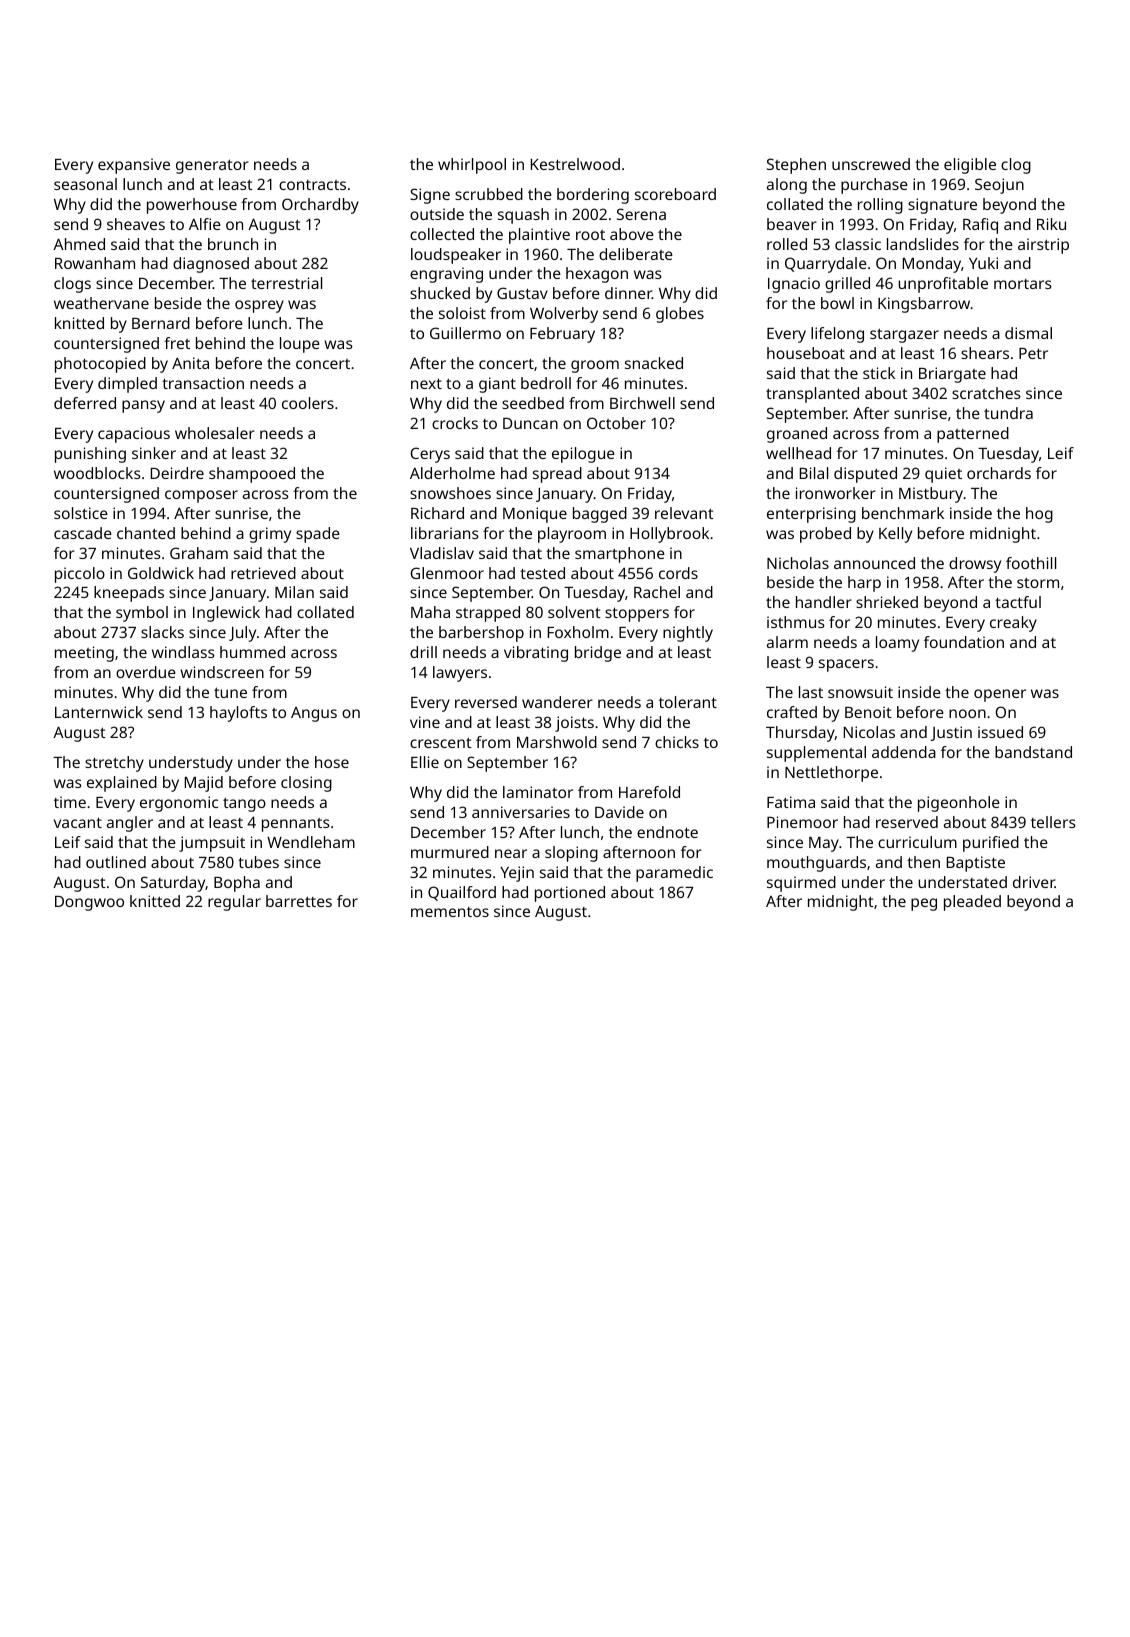 The image size is (1130, 1637). Describe the element at coordinates (90, 455) in the page. I see `punishing` at that location.
